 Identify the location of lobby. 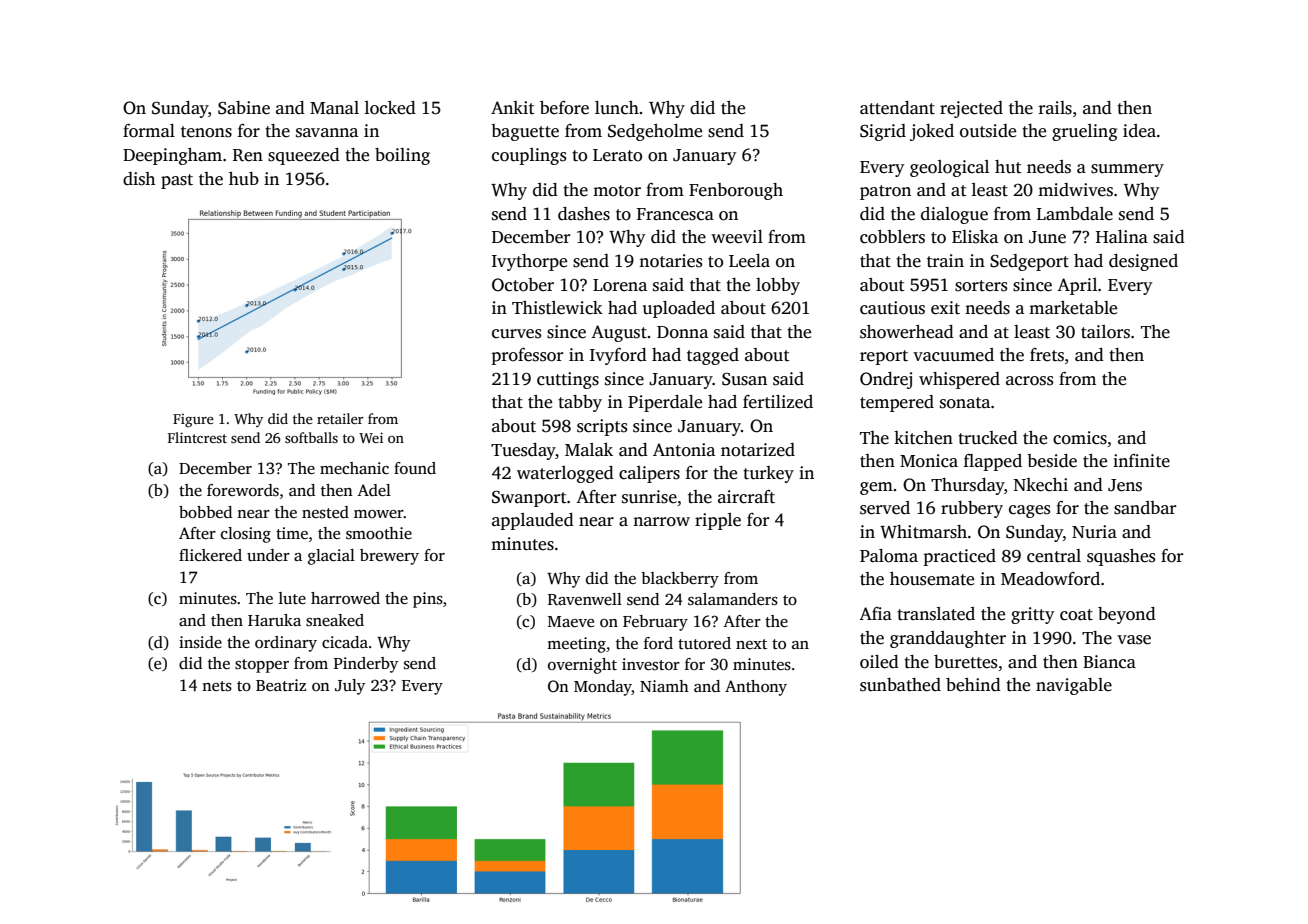
(778, 286).
